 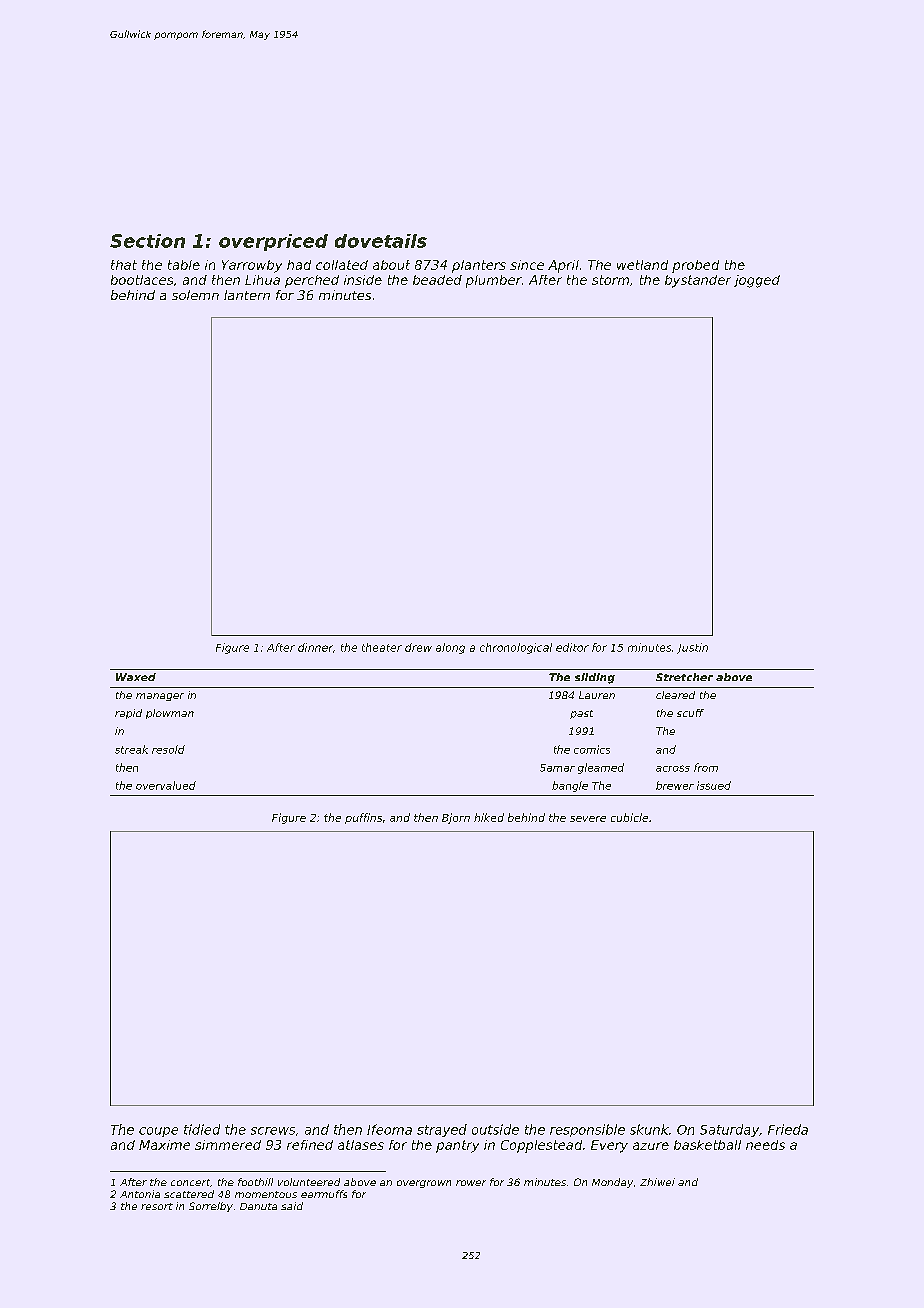 What do you see at coordinates (363, 818) in the screenshot?
I see `puffins` at bounding box center [363, 818].
